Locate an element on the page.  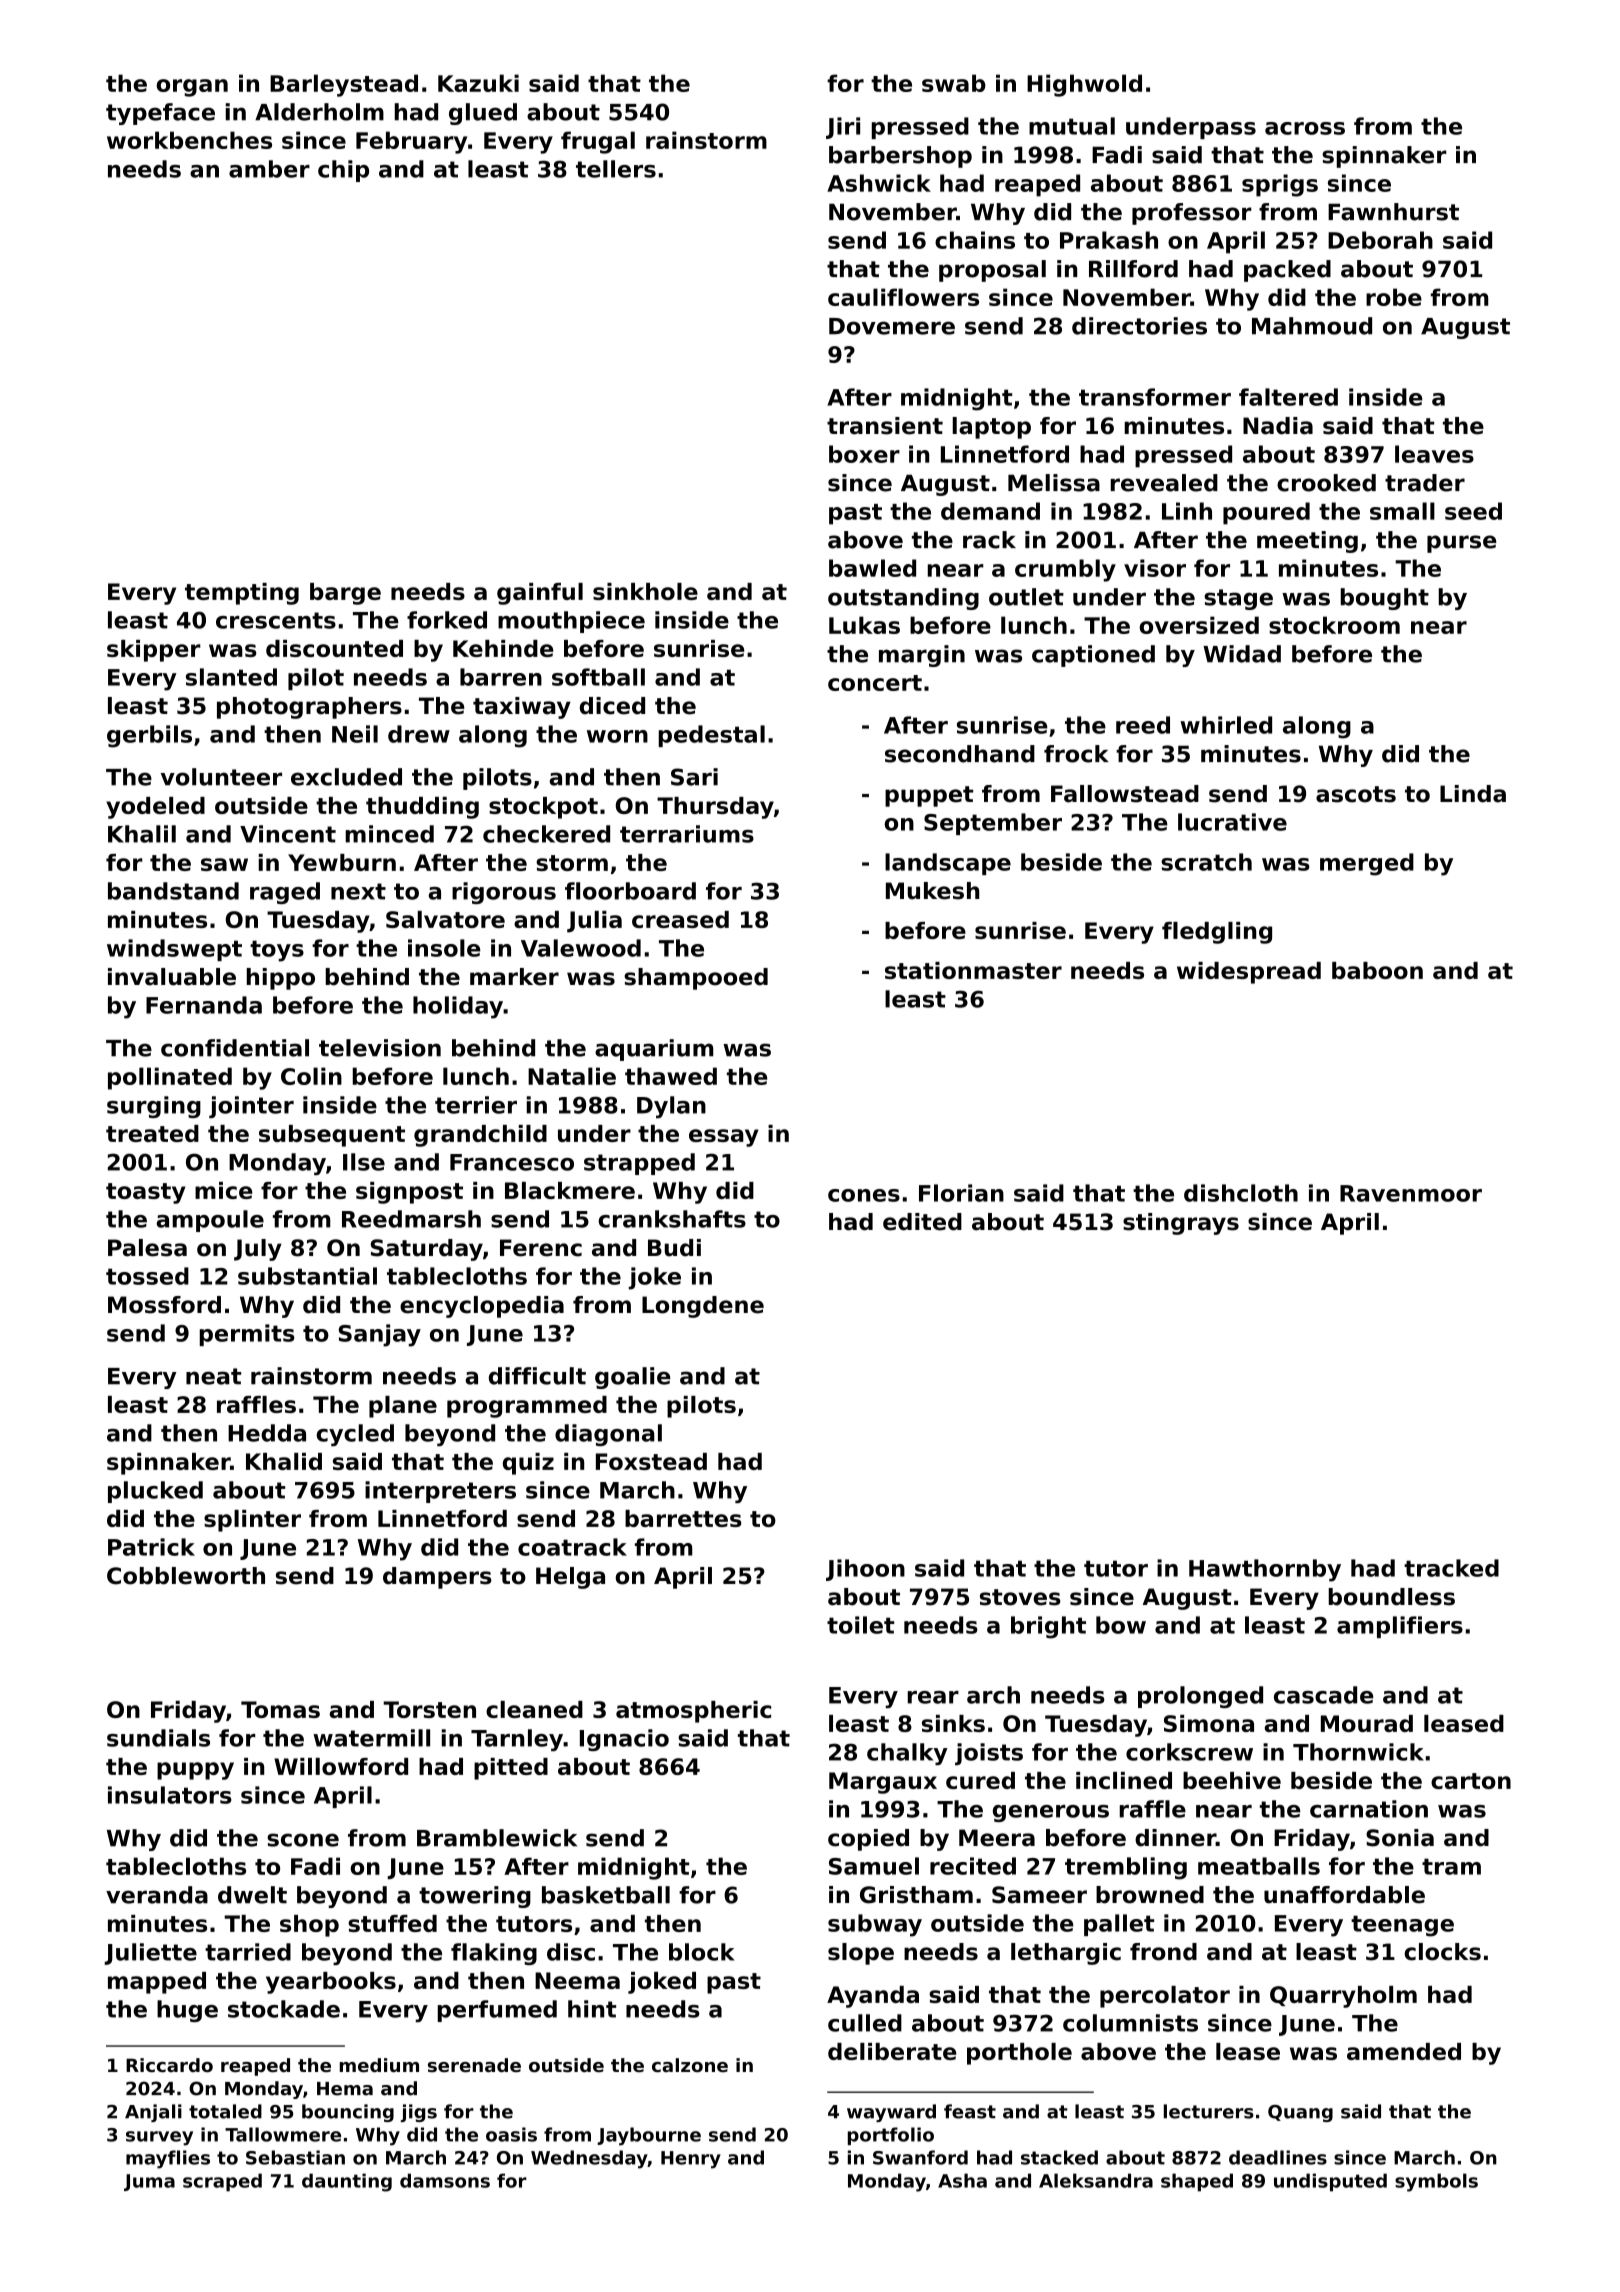
boxer is located at coordinates (864, 454).
